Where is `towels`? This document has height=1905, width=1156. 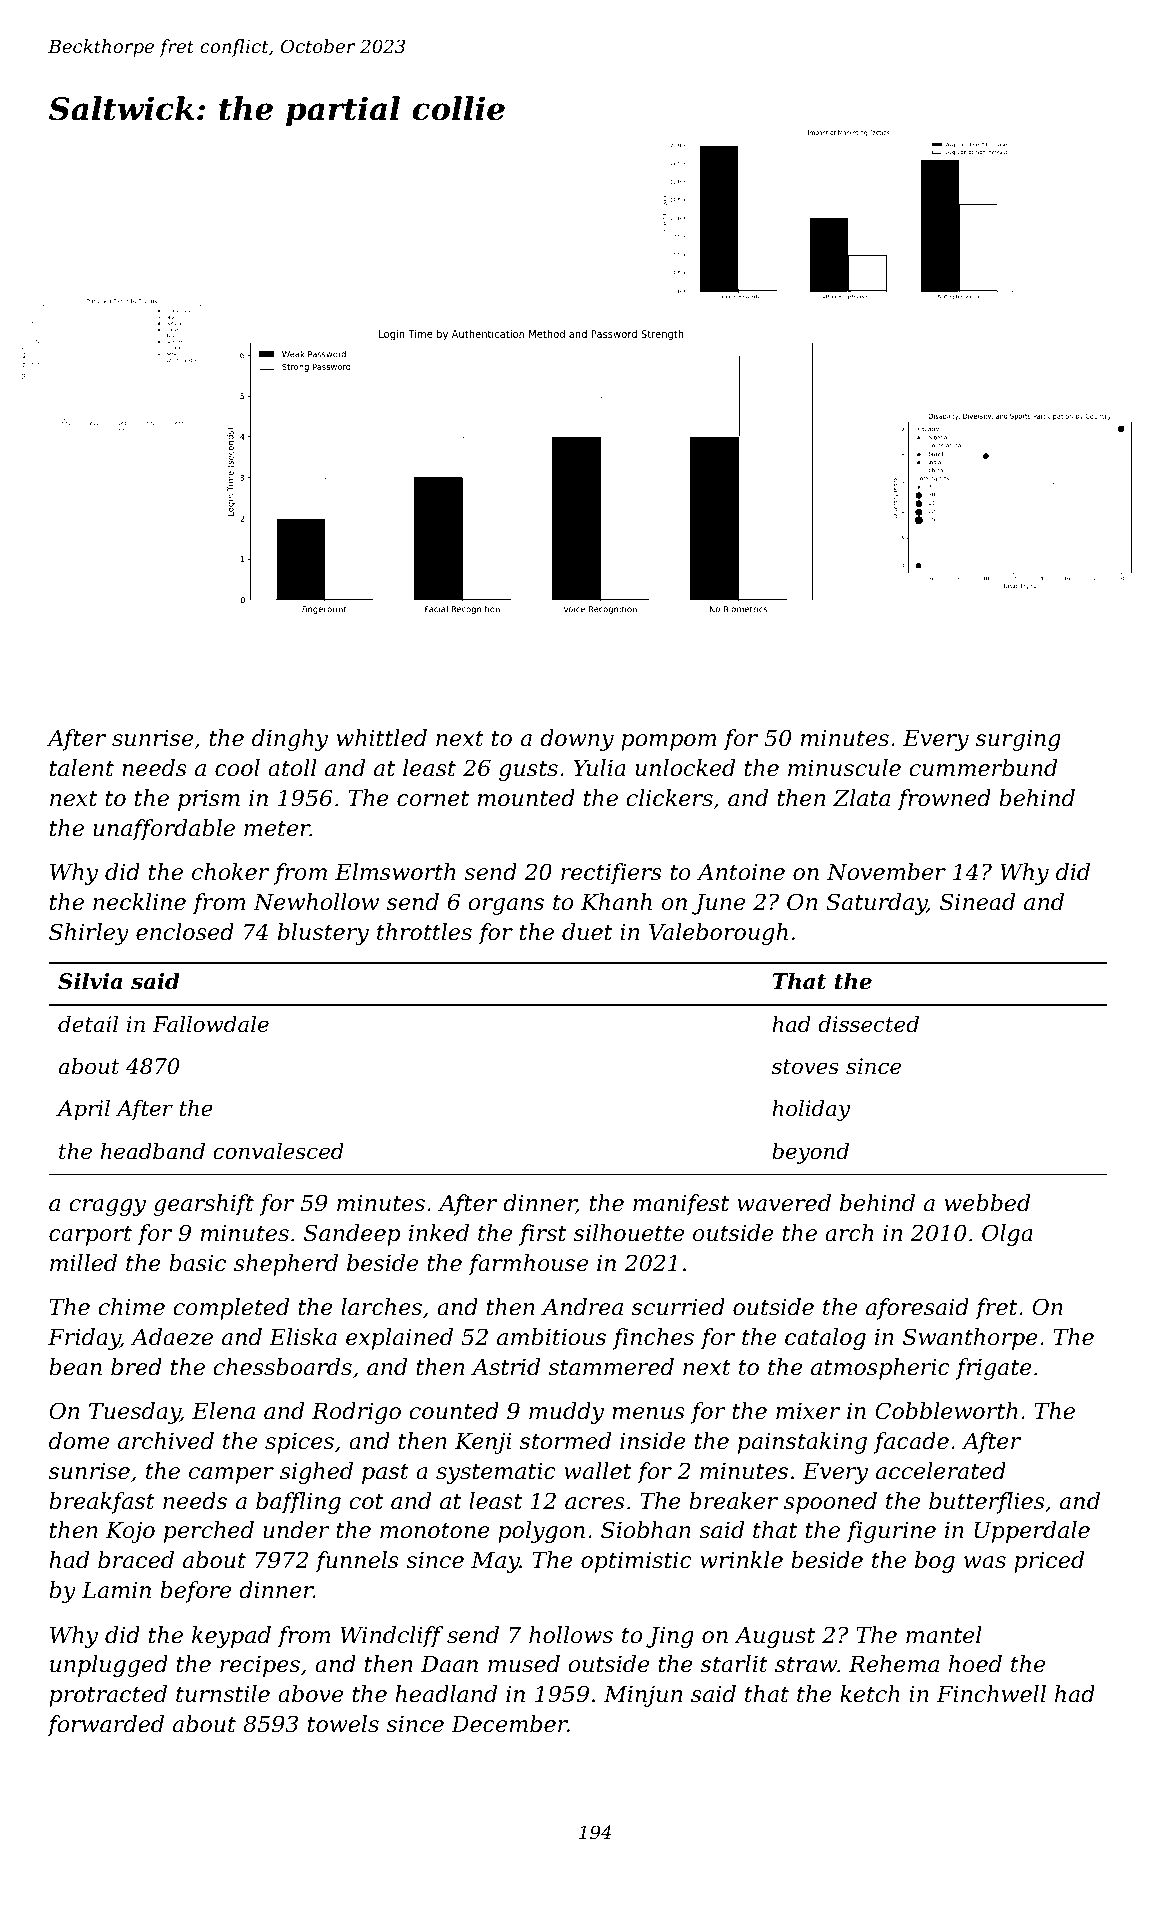
towels is located at coordinates (343, 1724).
